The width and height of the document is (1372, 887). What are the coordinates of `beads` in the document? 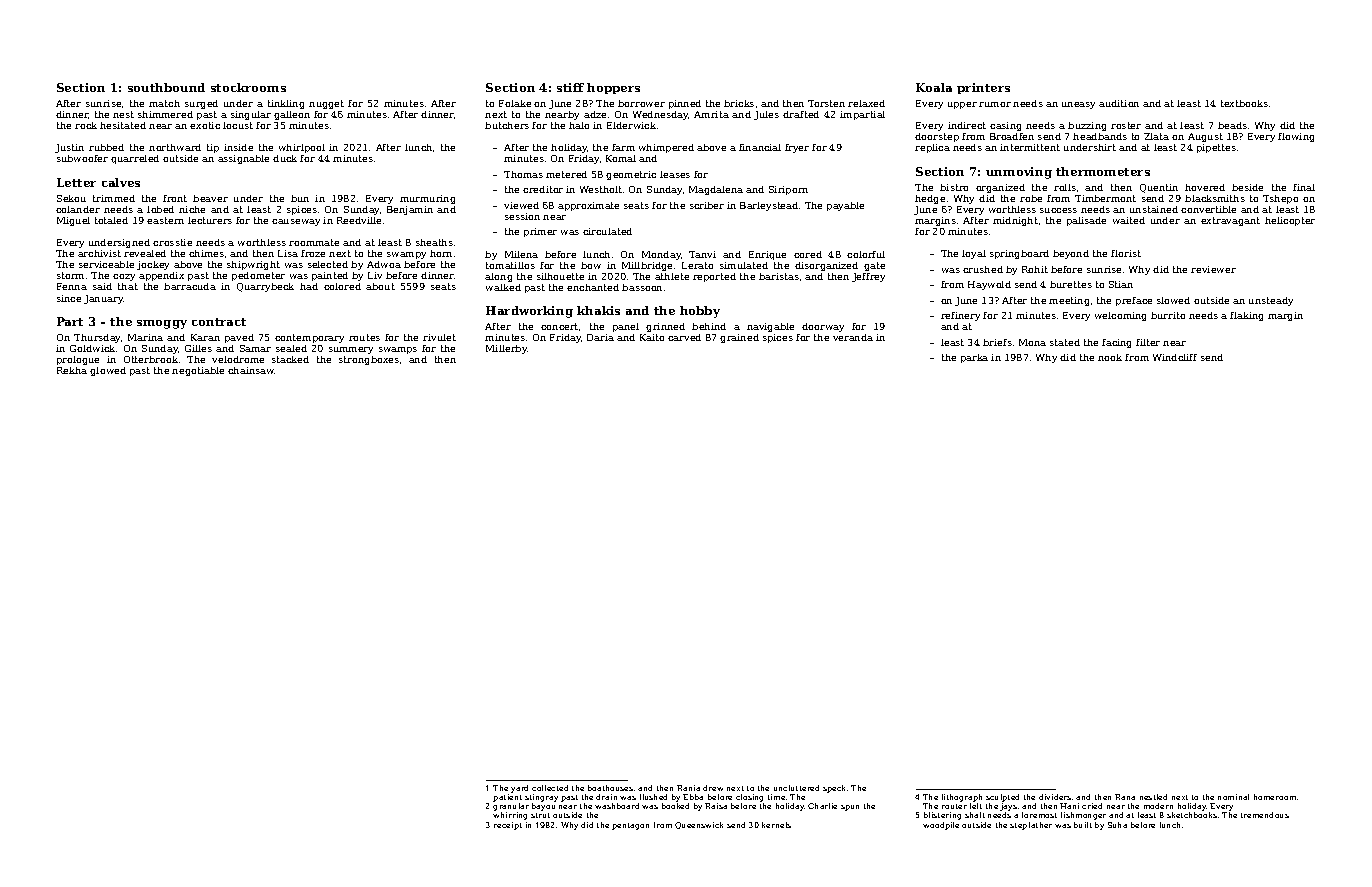 It's located at (1232, 125).
